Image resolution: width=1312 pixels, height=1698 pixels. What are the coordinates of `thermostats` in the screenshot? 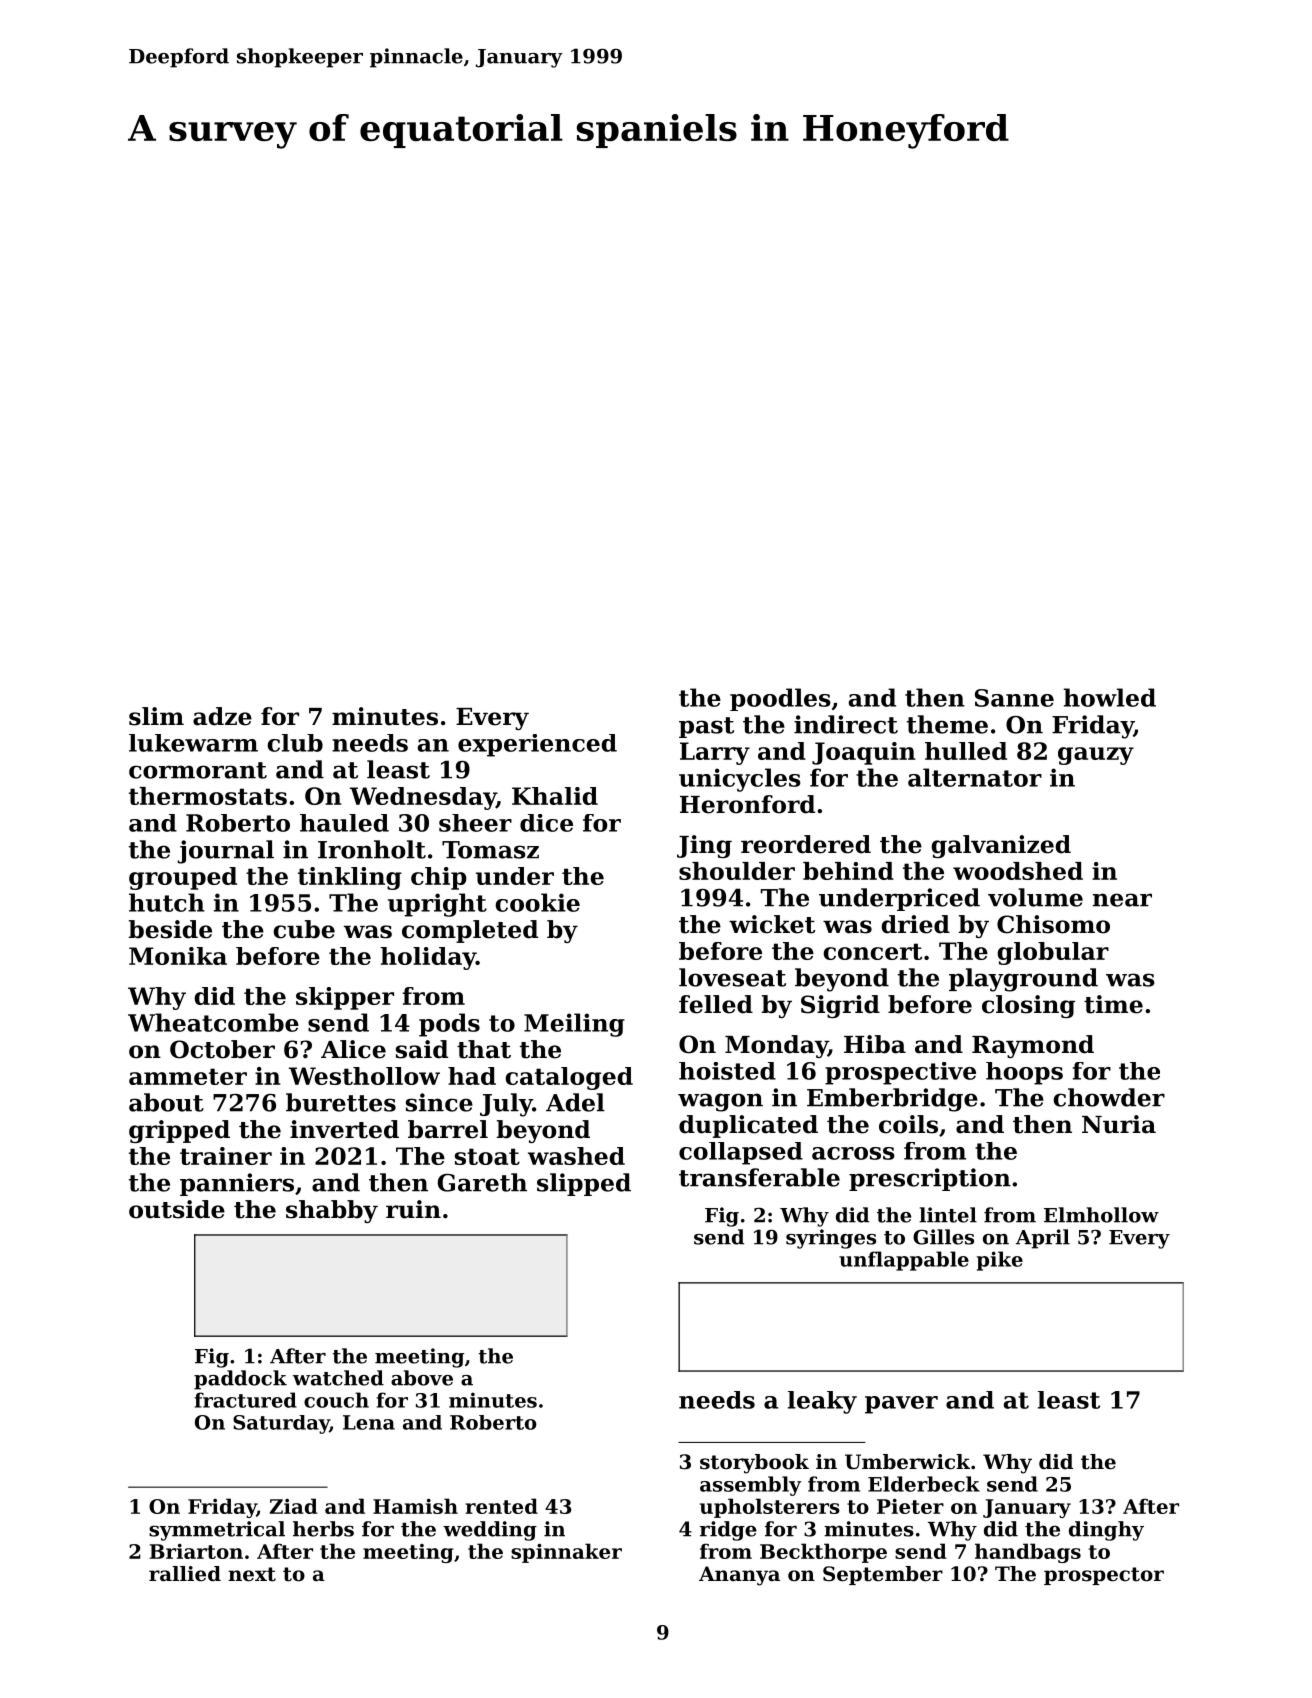 It's located at (208, 796).
